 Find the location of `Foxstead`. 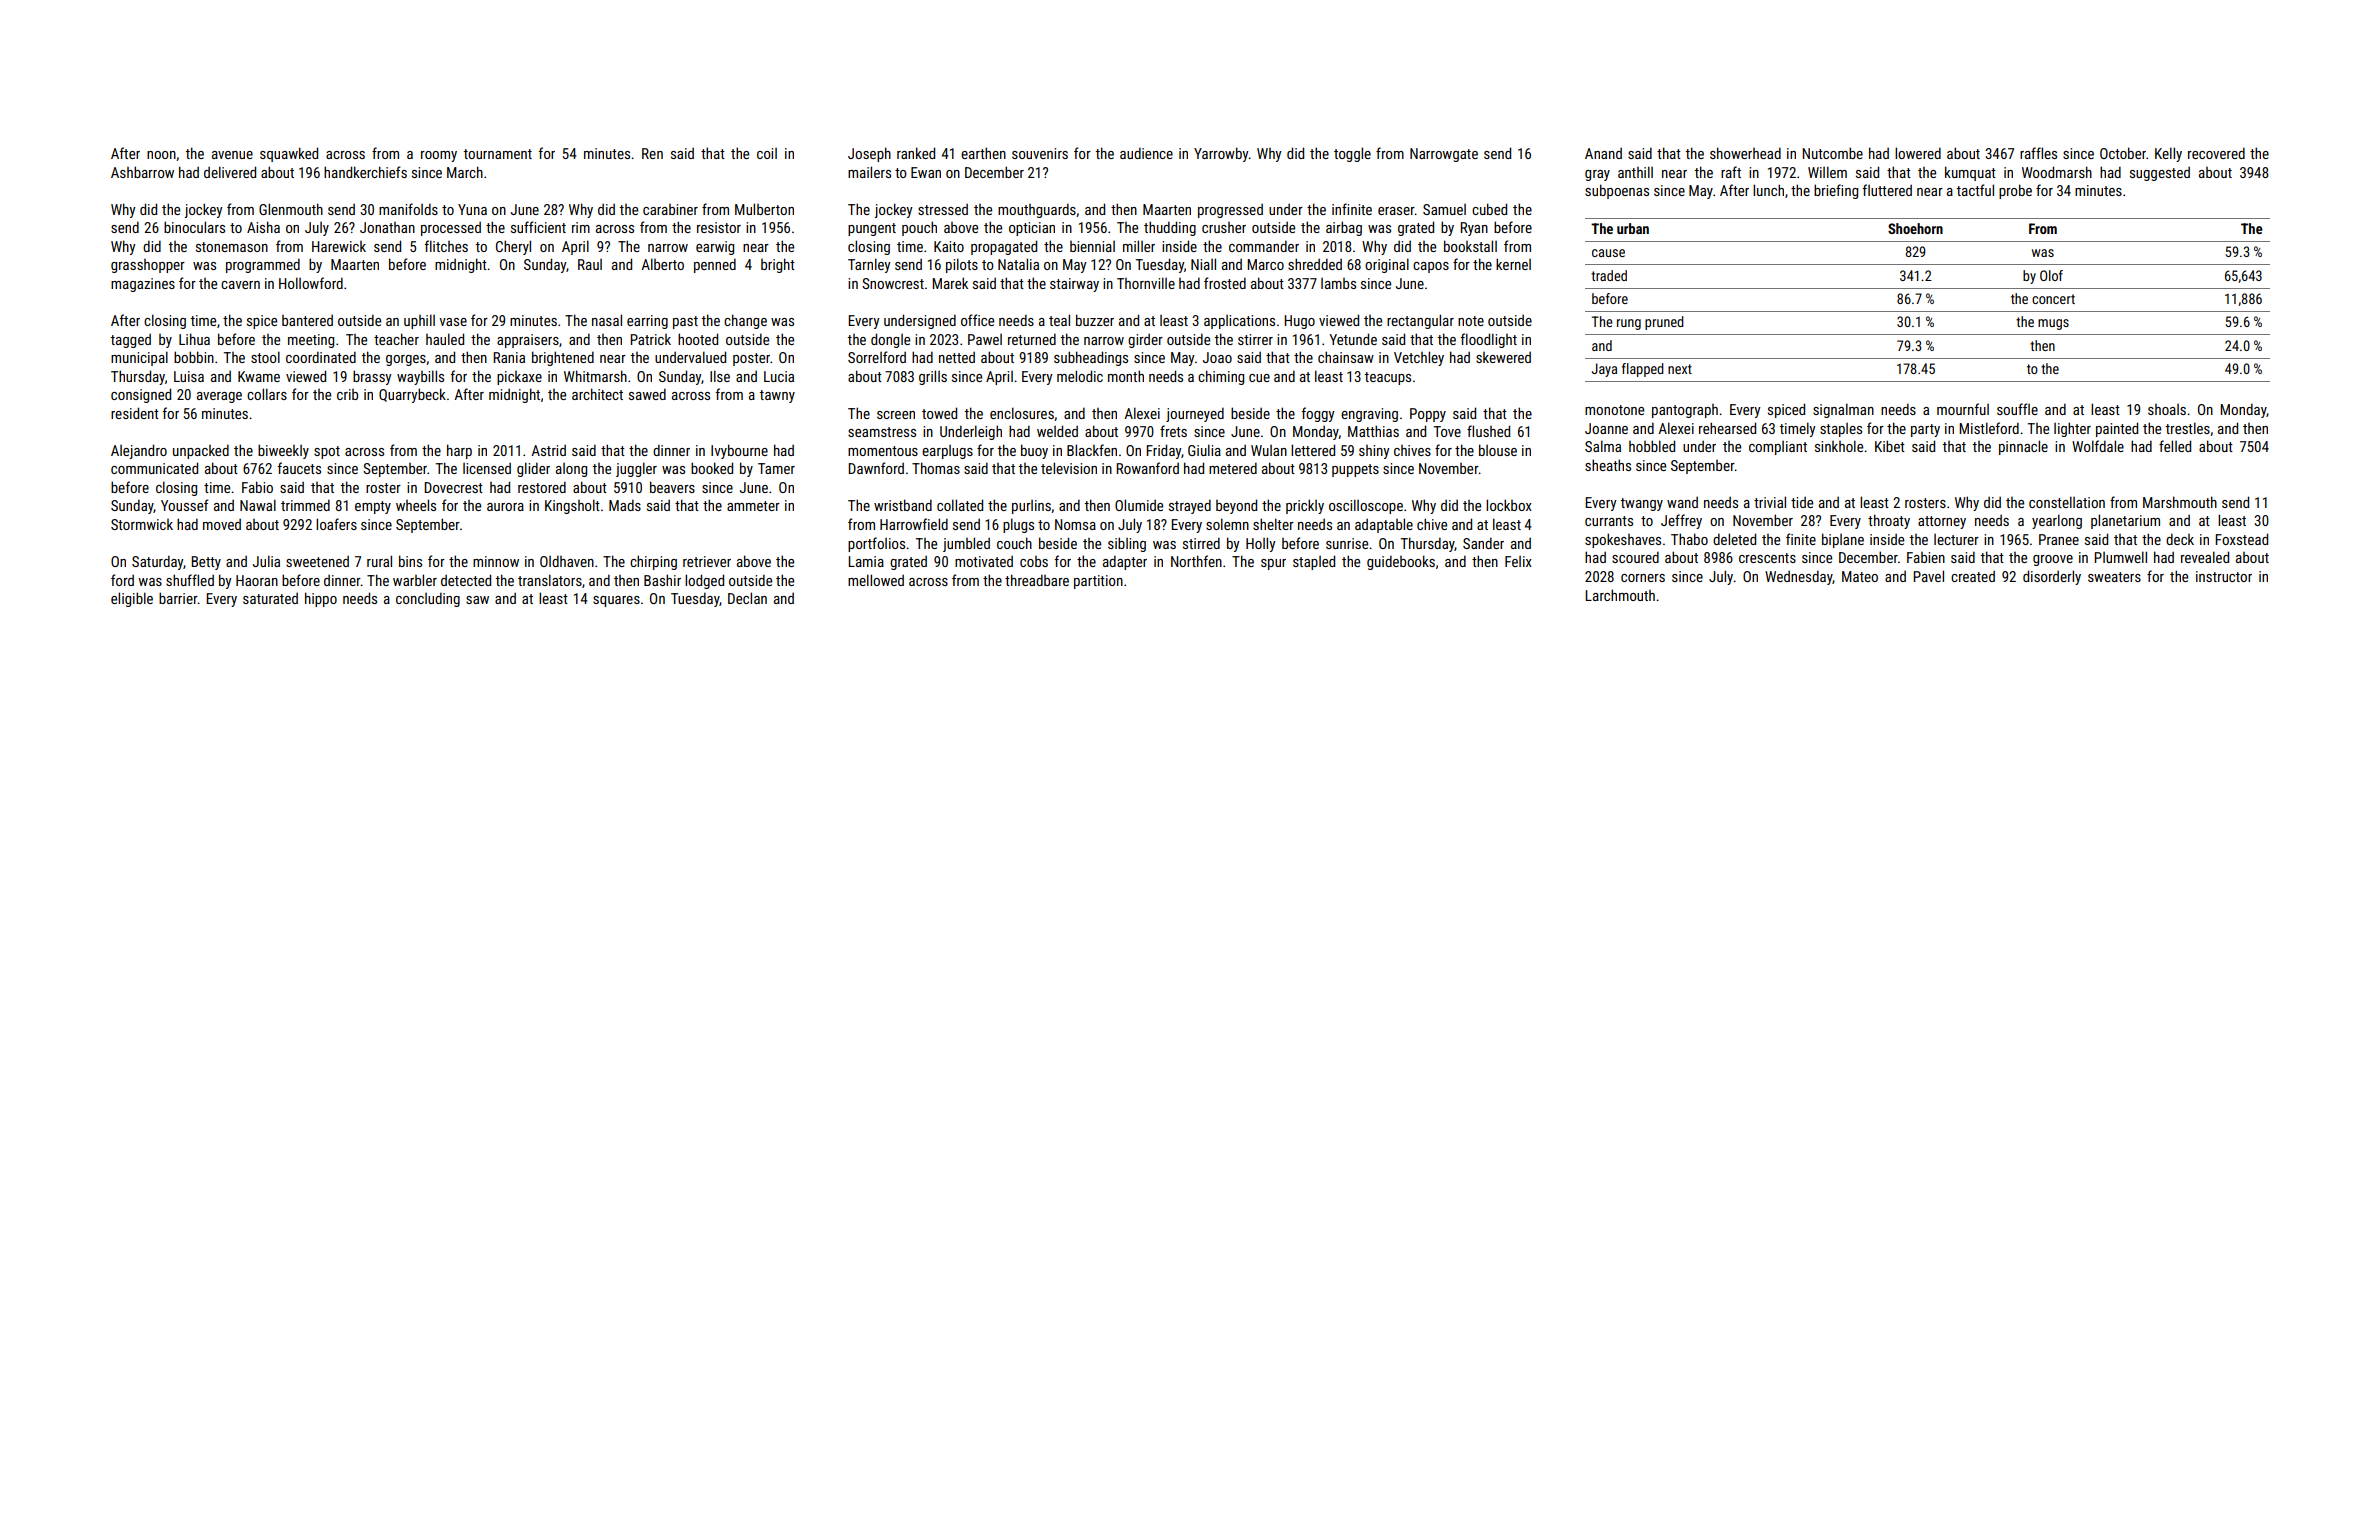

Foxstead is located at coordinates (2241, 539).
